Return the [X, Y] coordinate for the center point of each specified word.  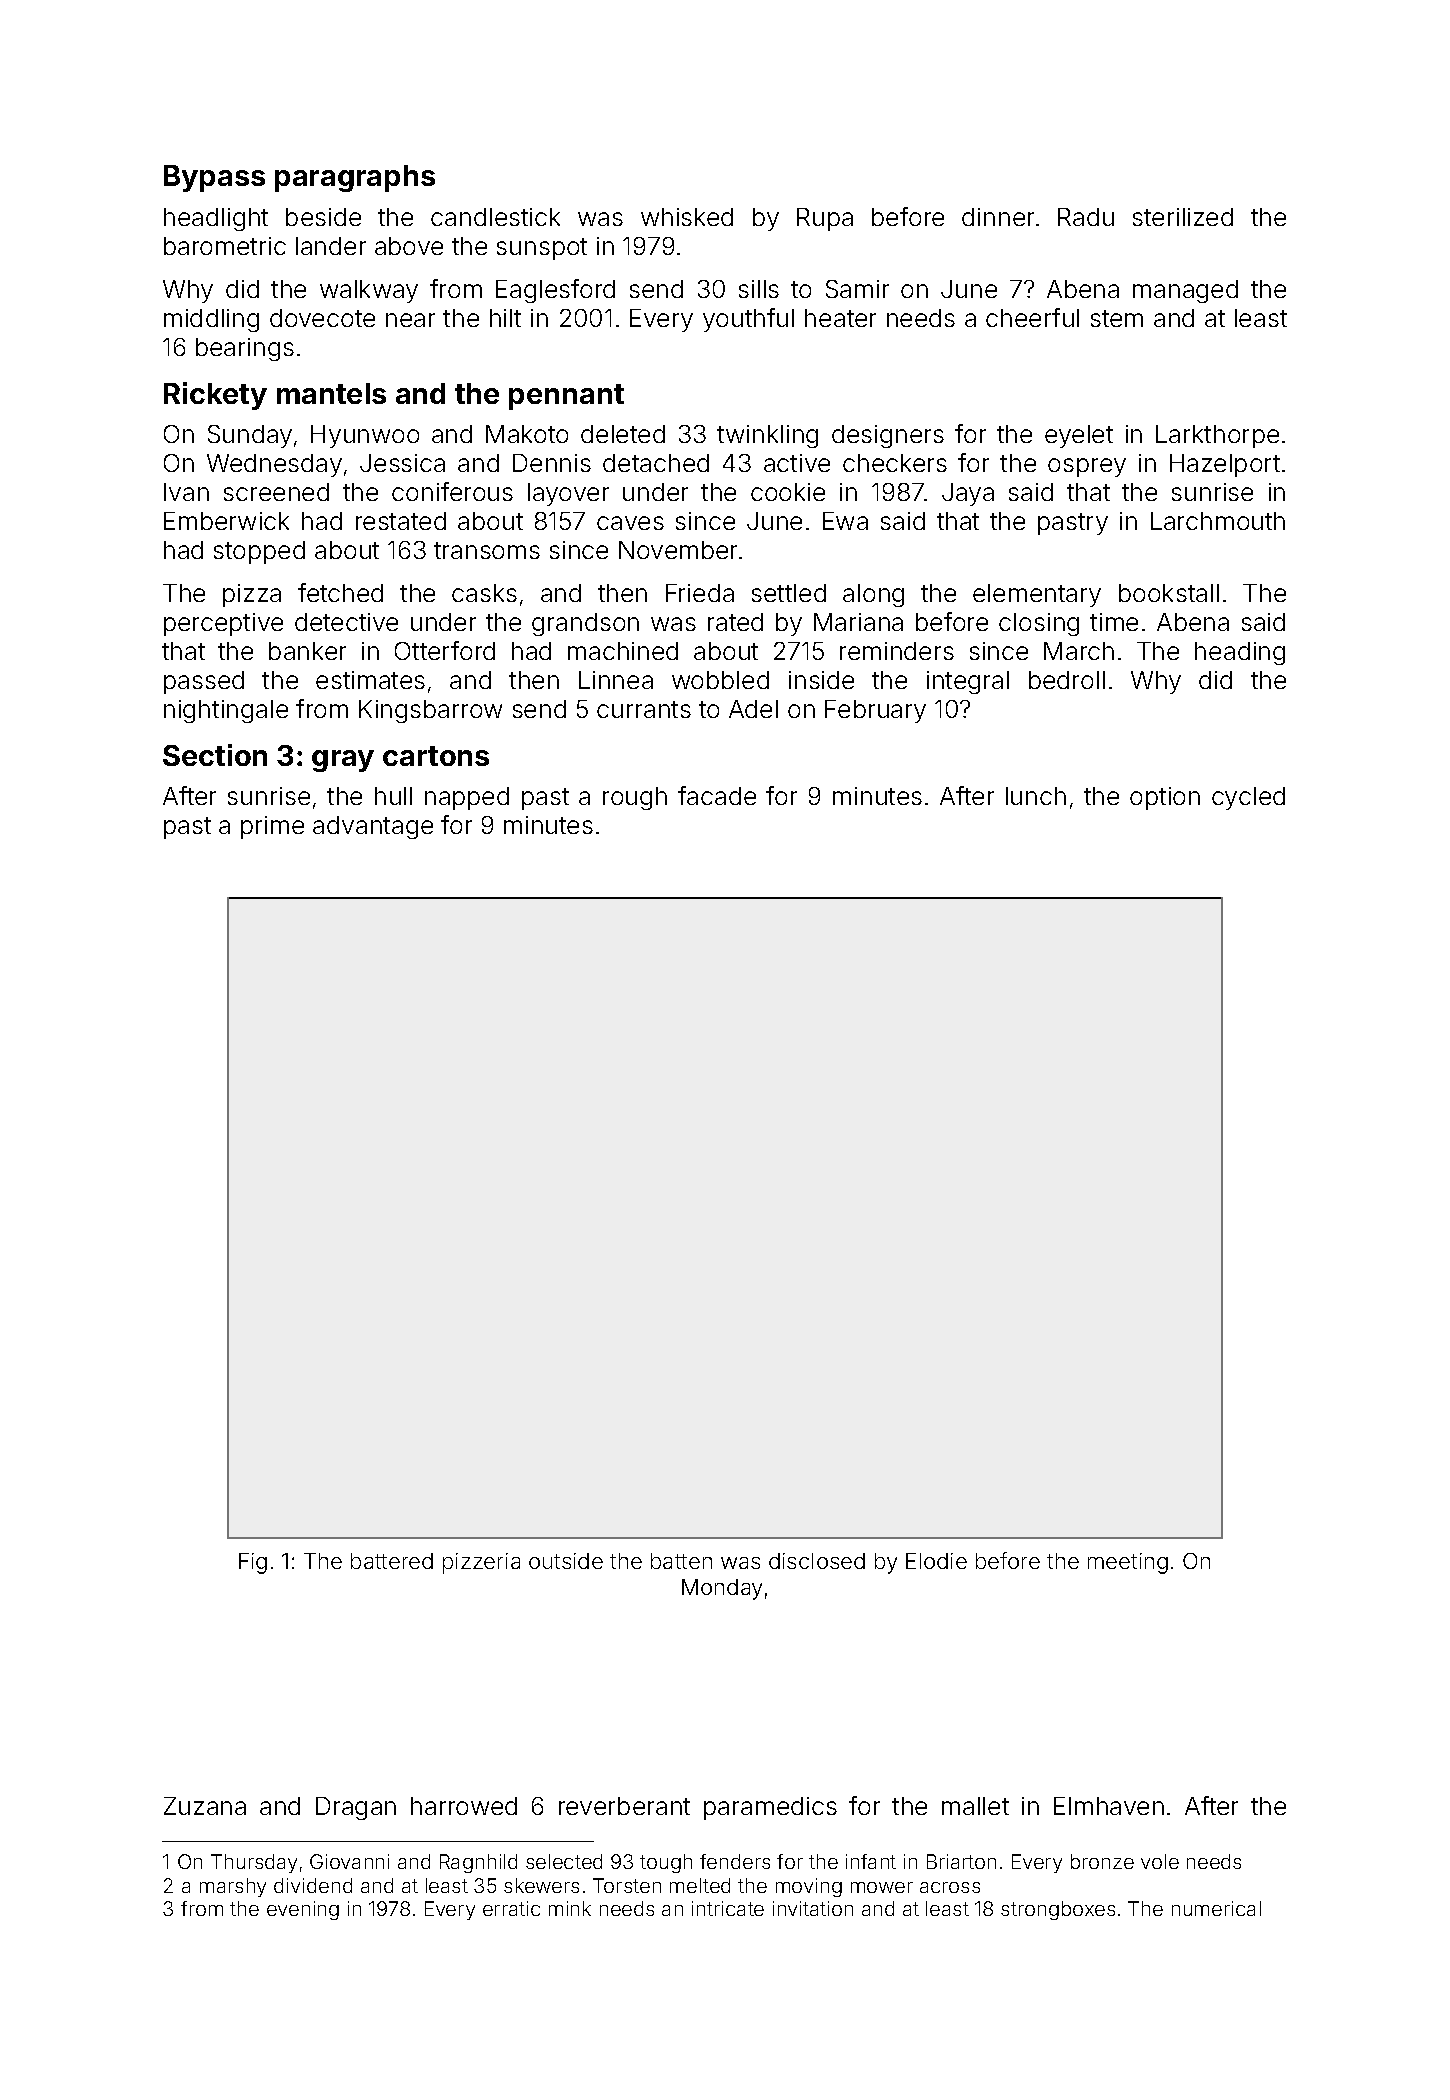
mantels [331, 393]
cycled [1248, 798]
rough [635, 798]
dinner [998, 217]
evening [303, 1910]
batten [681, 1561]
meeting [1128, 1563]
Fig [253, 1563]
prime [272, 827]
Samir [857, 289]
